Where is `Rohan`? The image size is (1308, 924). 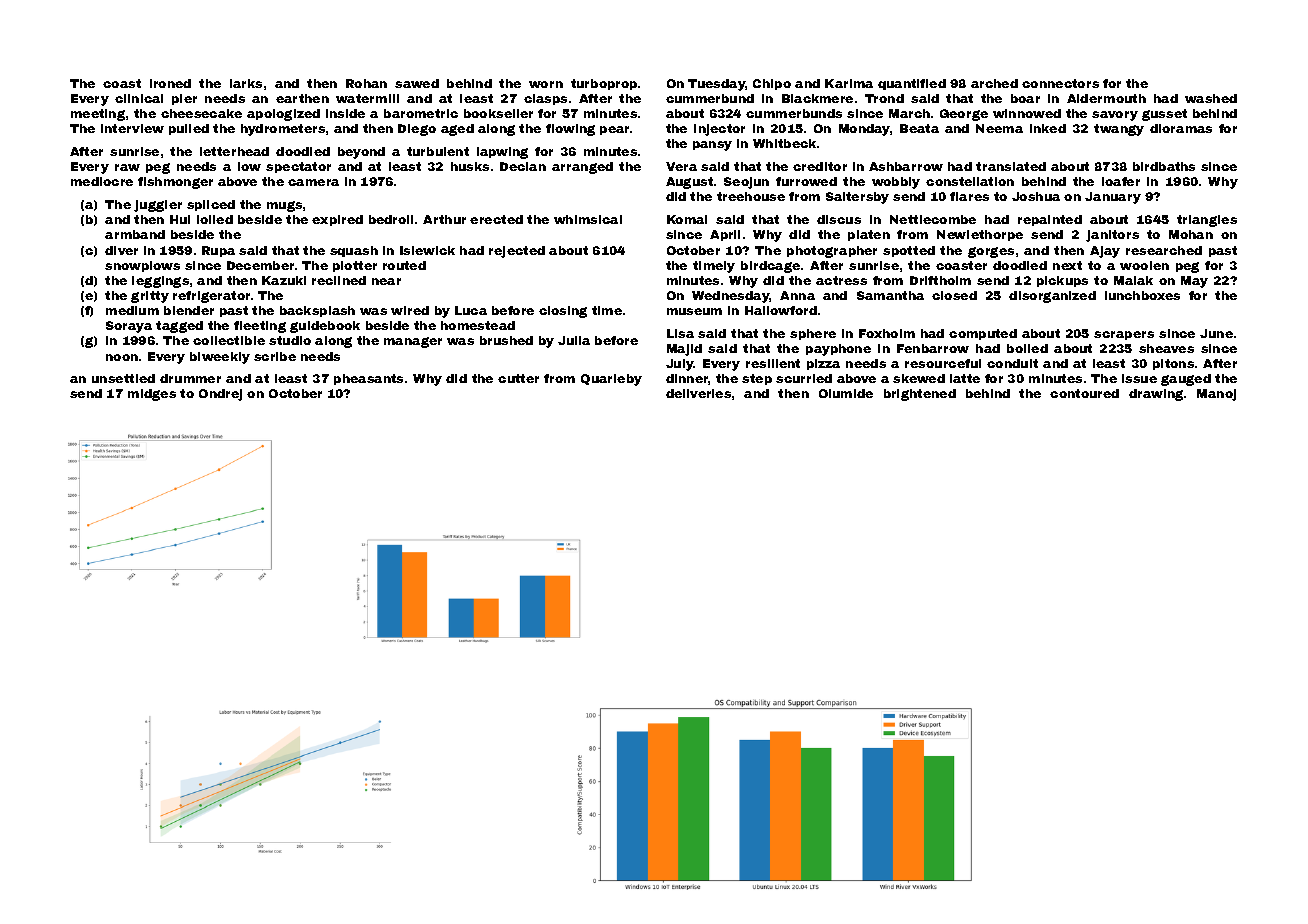
Rohan is located at coordinates (366, 83).
